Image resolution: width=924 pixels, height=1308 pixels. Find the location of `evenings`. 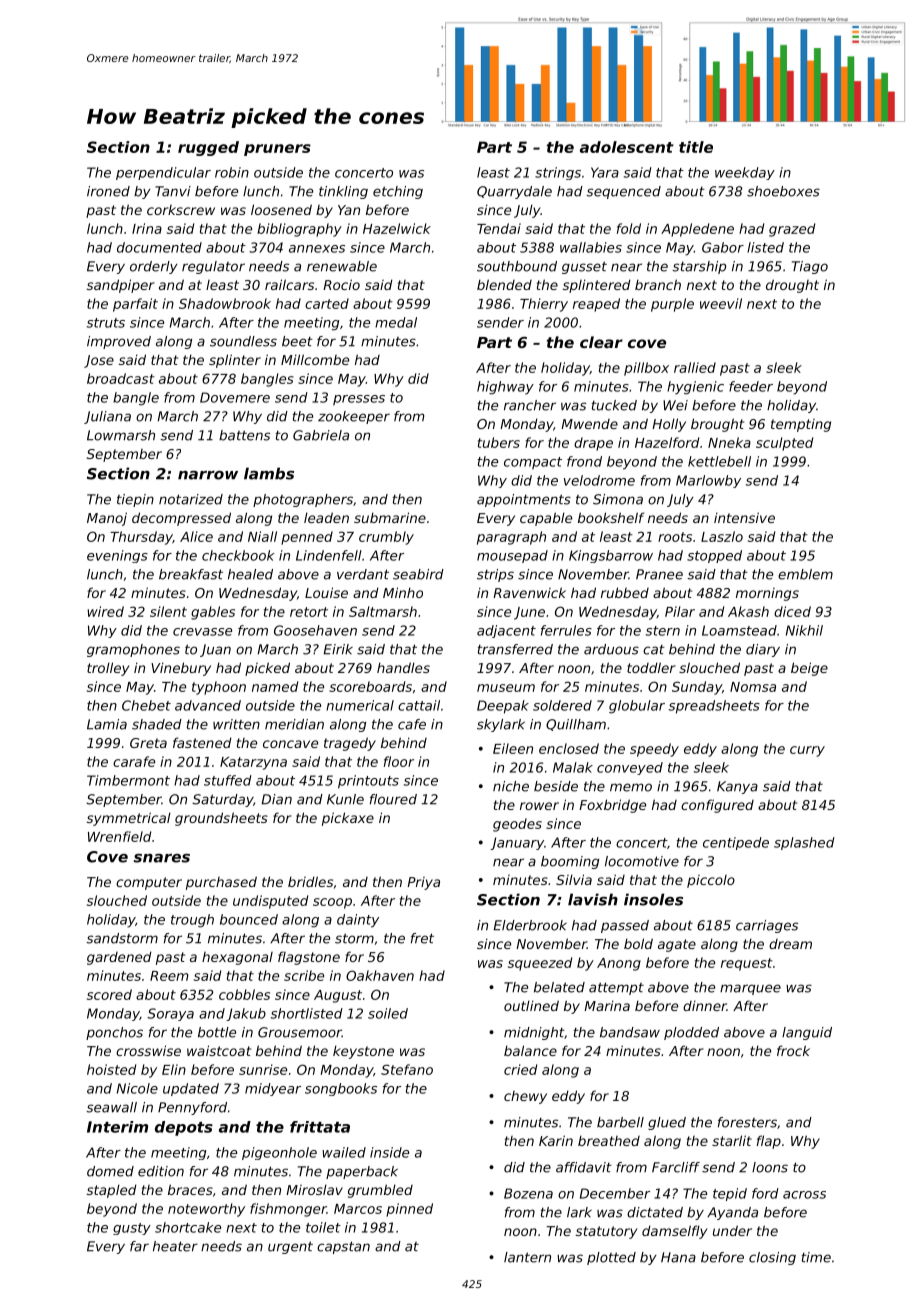

evenings is located at coordinates (117, 556).
